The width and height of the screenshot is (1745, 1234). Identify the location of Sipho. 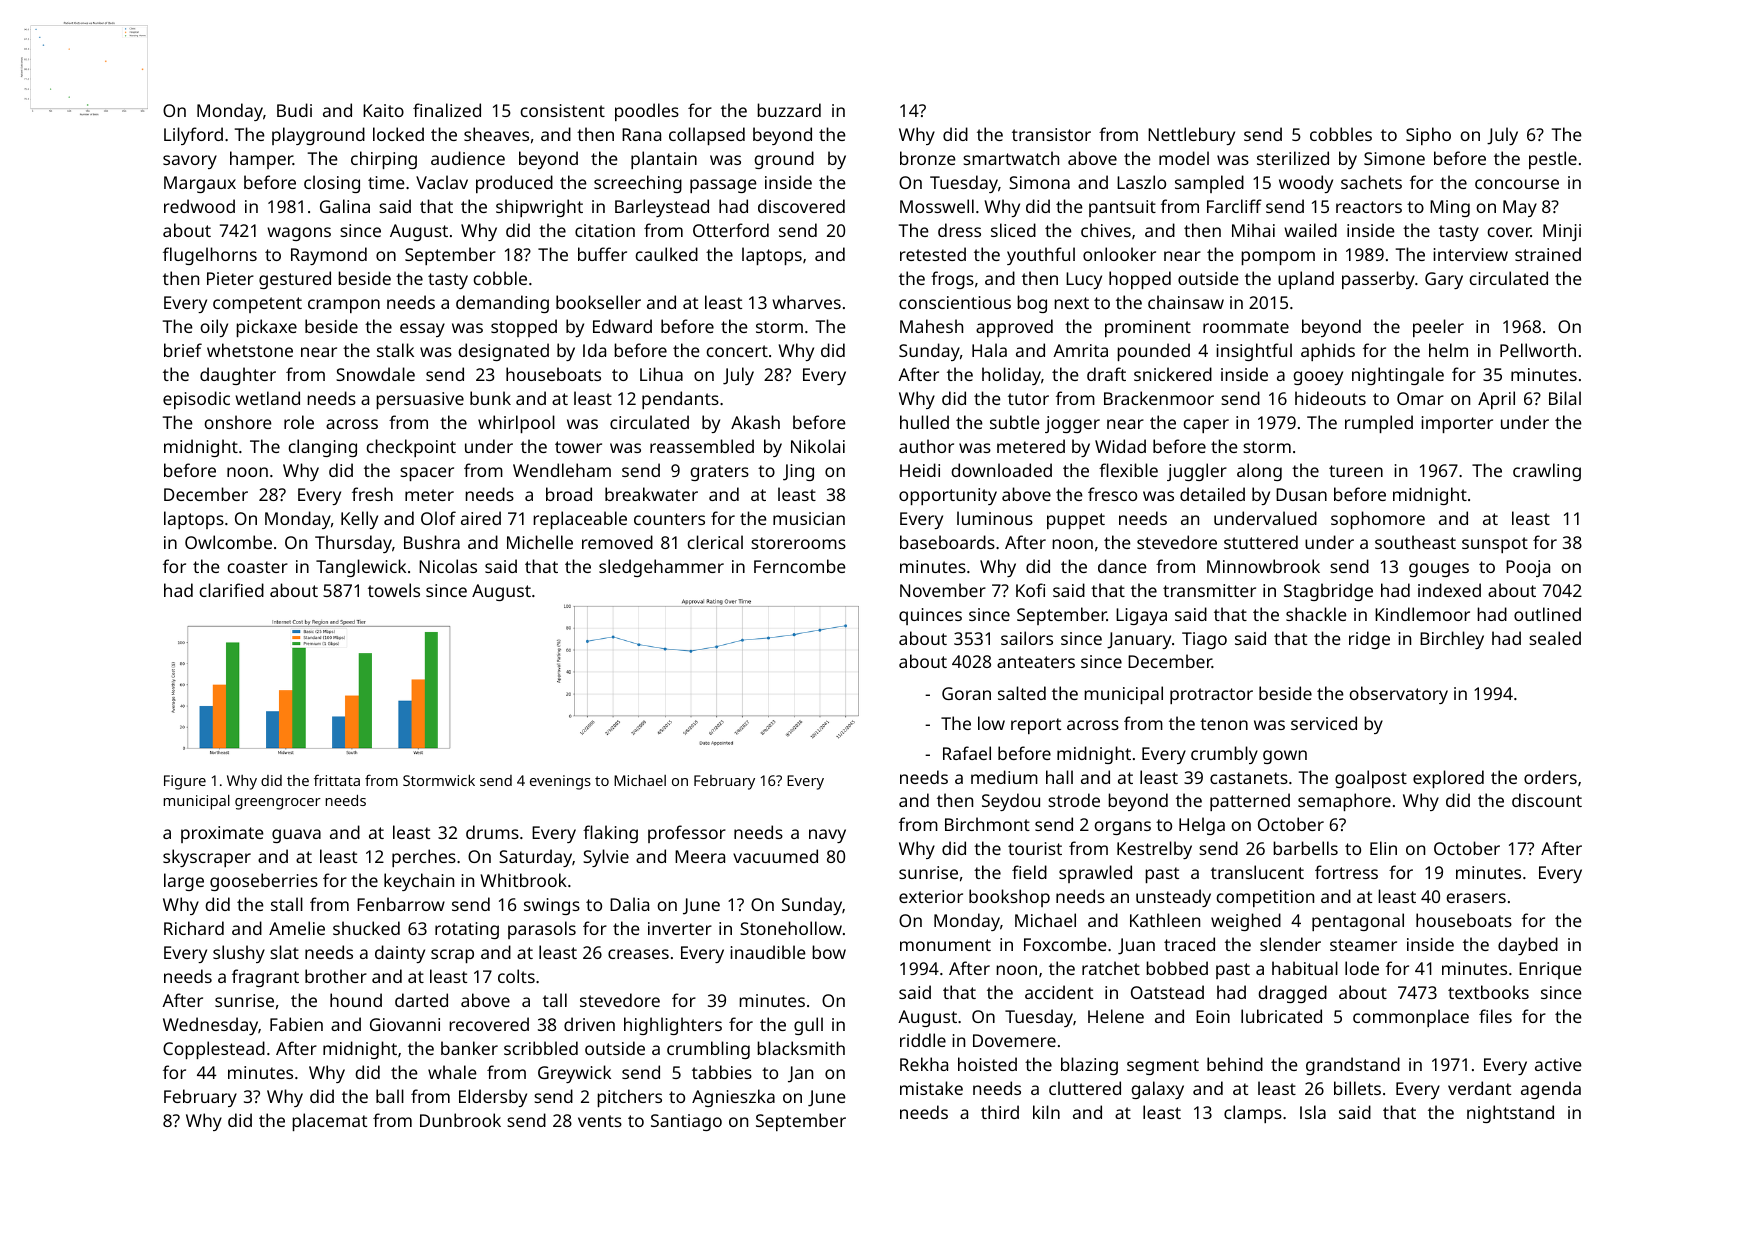
(1428, 136).
